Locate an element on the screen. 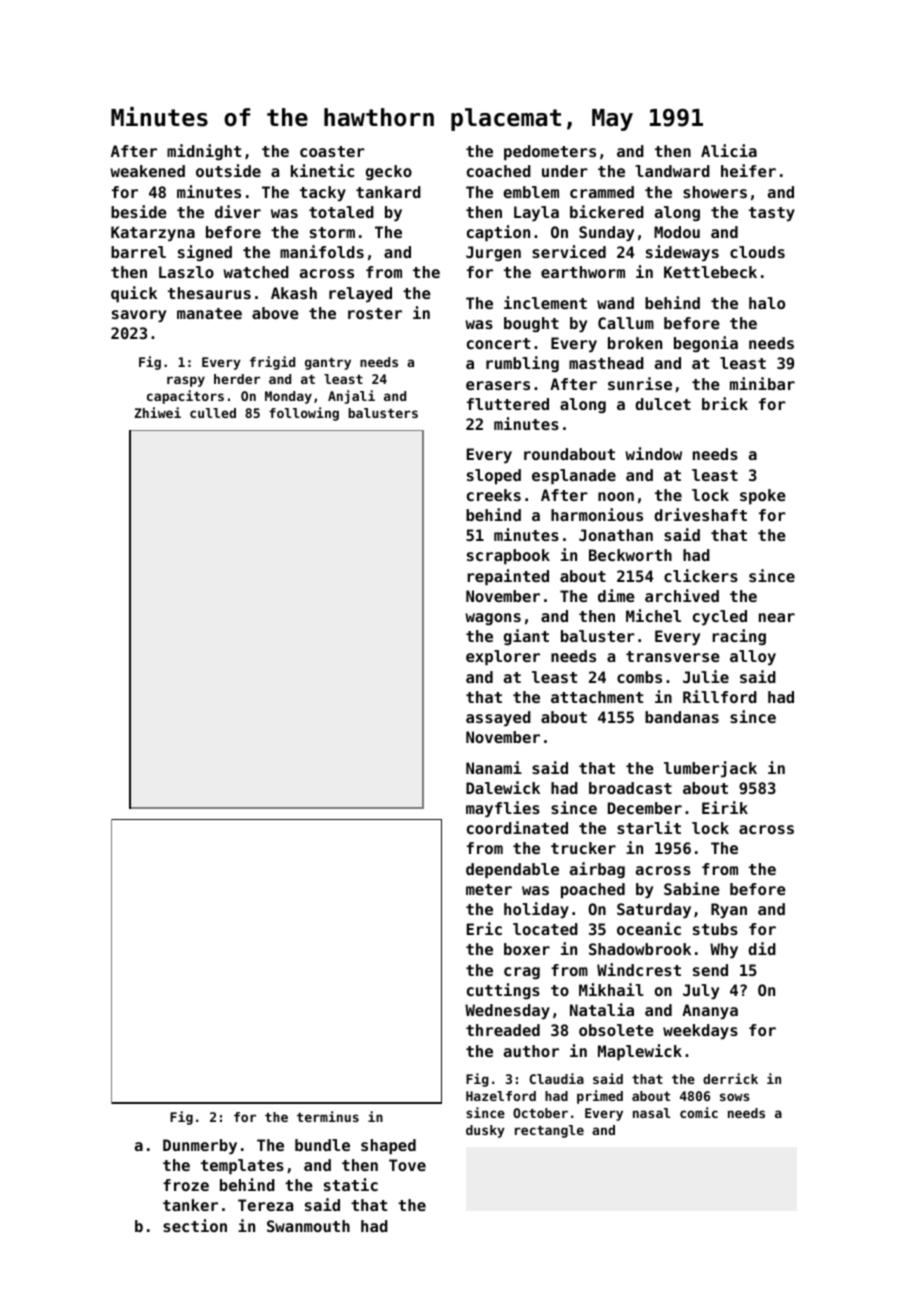  near is located at coordinates (777, 617).
